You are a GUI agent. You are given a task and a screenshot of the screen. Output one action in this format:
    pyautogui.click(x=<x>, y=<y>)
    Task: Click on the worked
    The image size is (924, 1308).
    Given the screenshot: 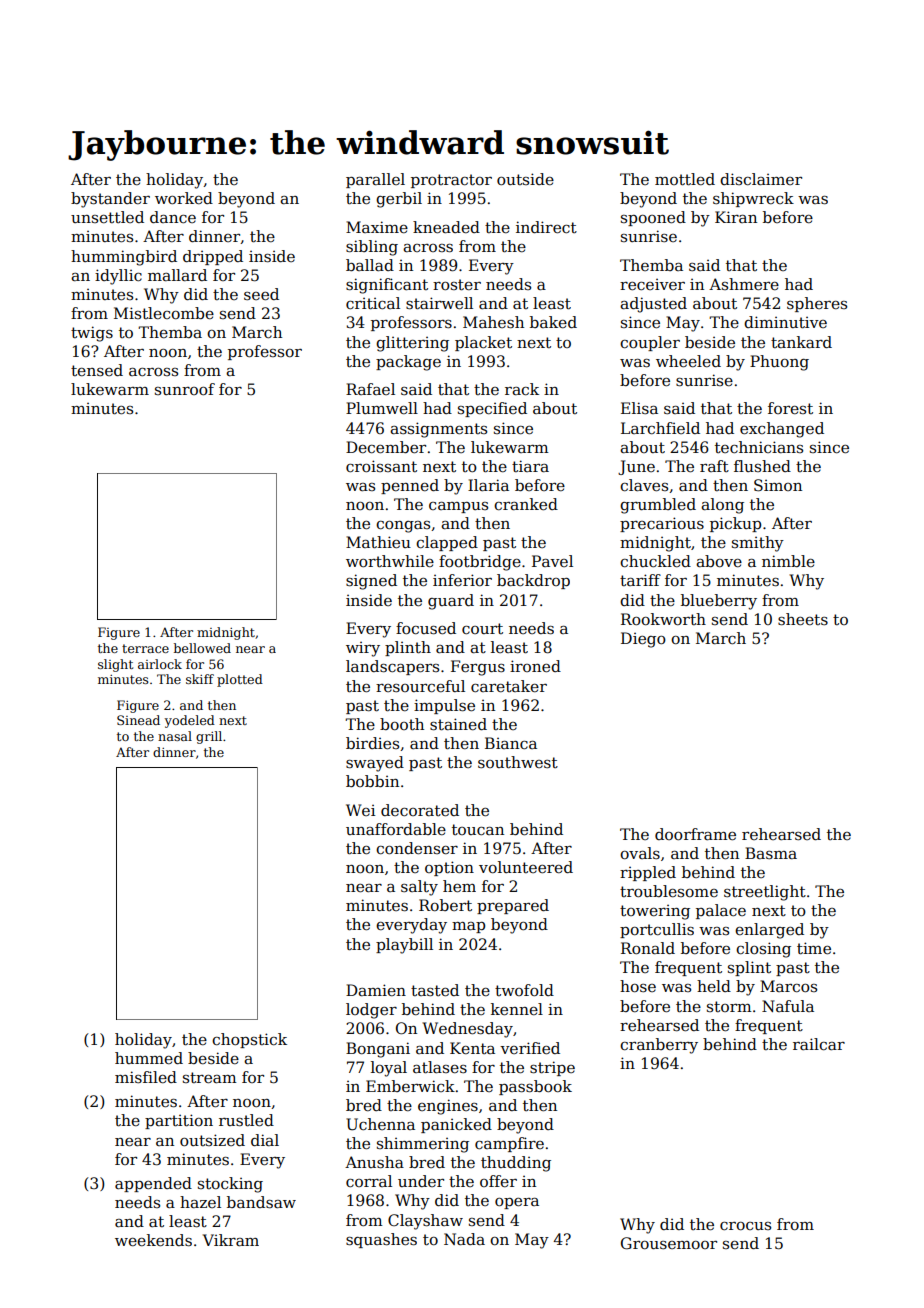 What is the action you would take?
    pyautogui.click(x=184, y=198)
